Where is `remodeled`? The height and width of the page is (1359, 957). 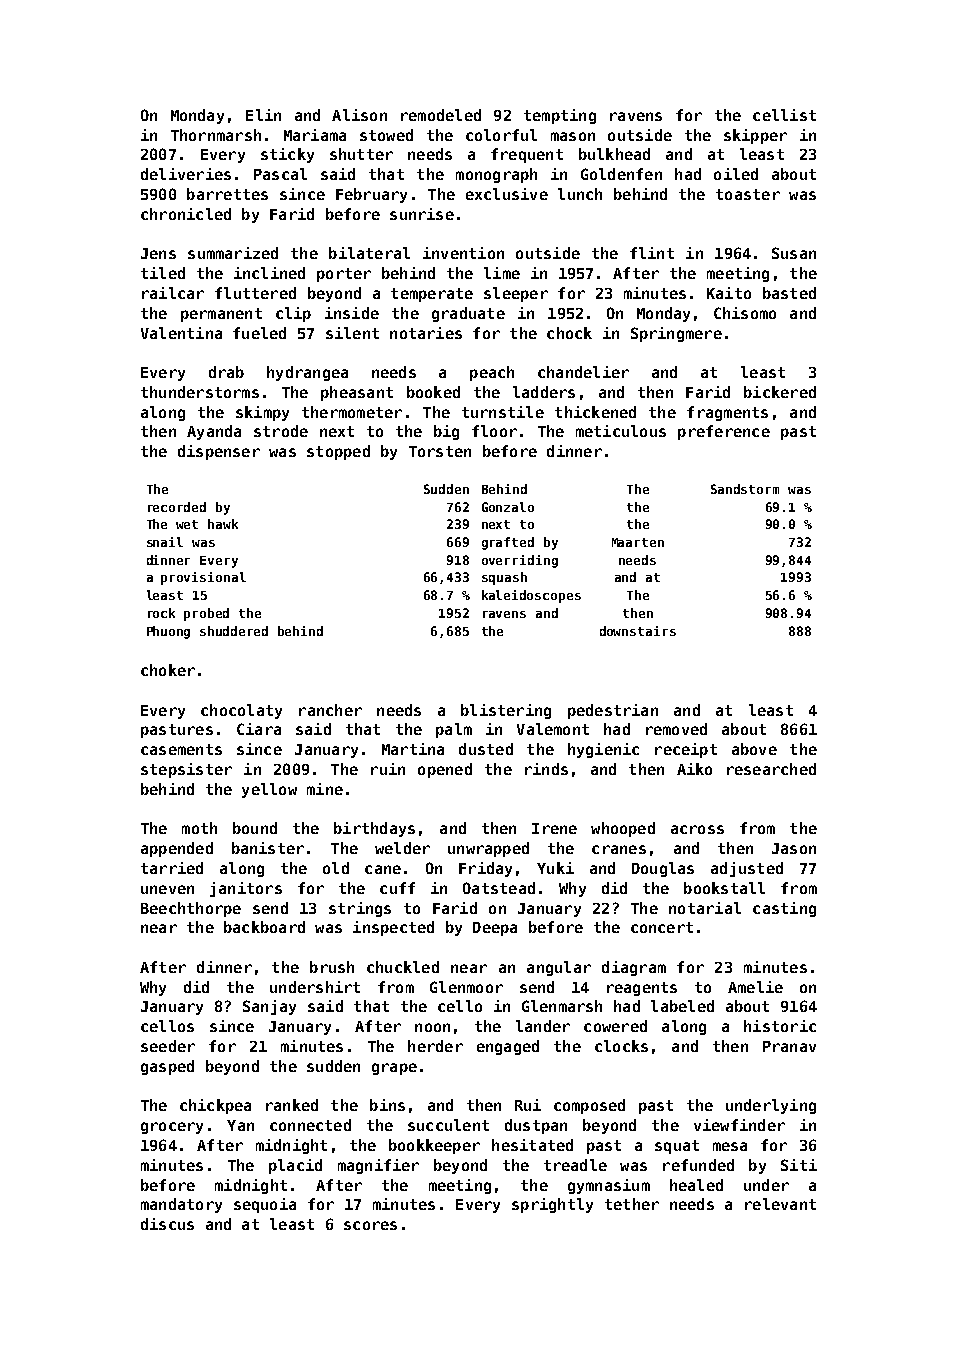 remodeled is located at coordinates (441, 115).
